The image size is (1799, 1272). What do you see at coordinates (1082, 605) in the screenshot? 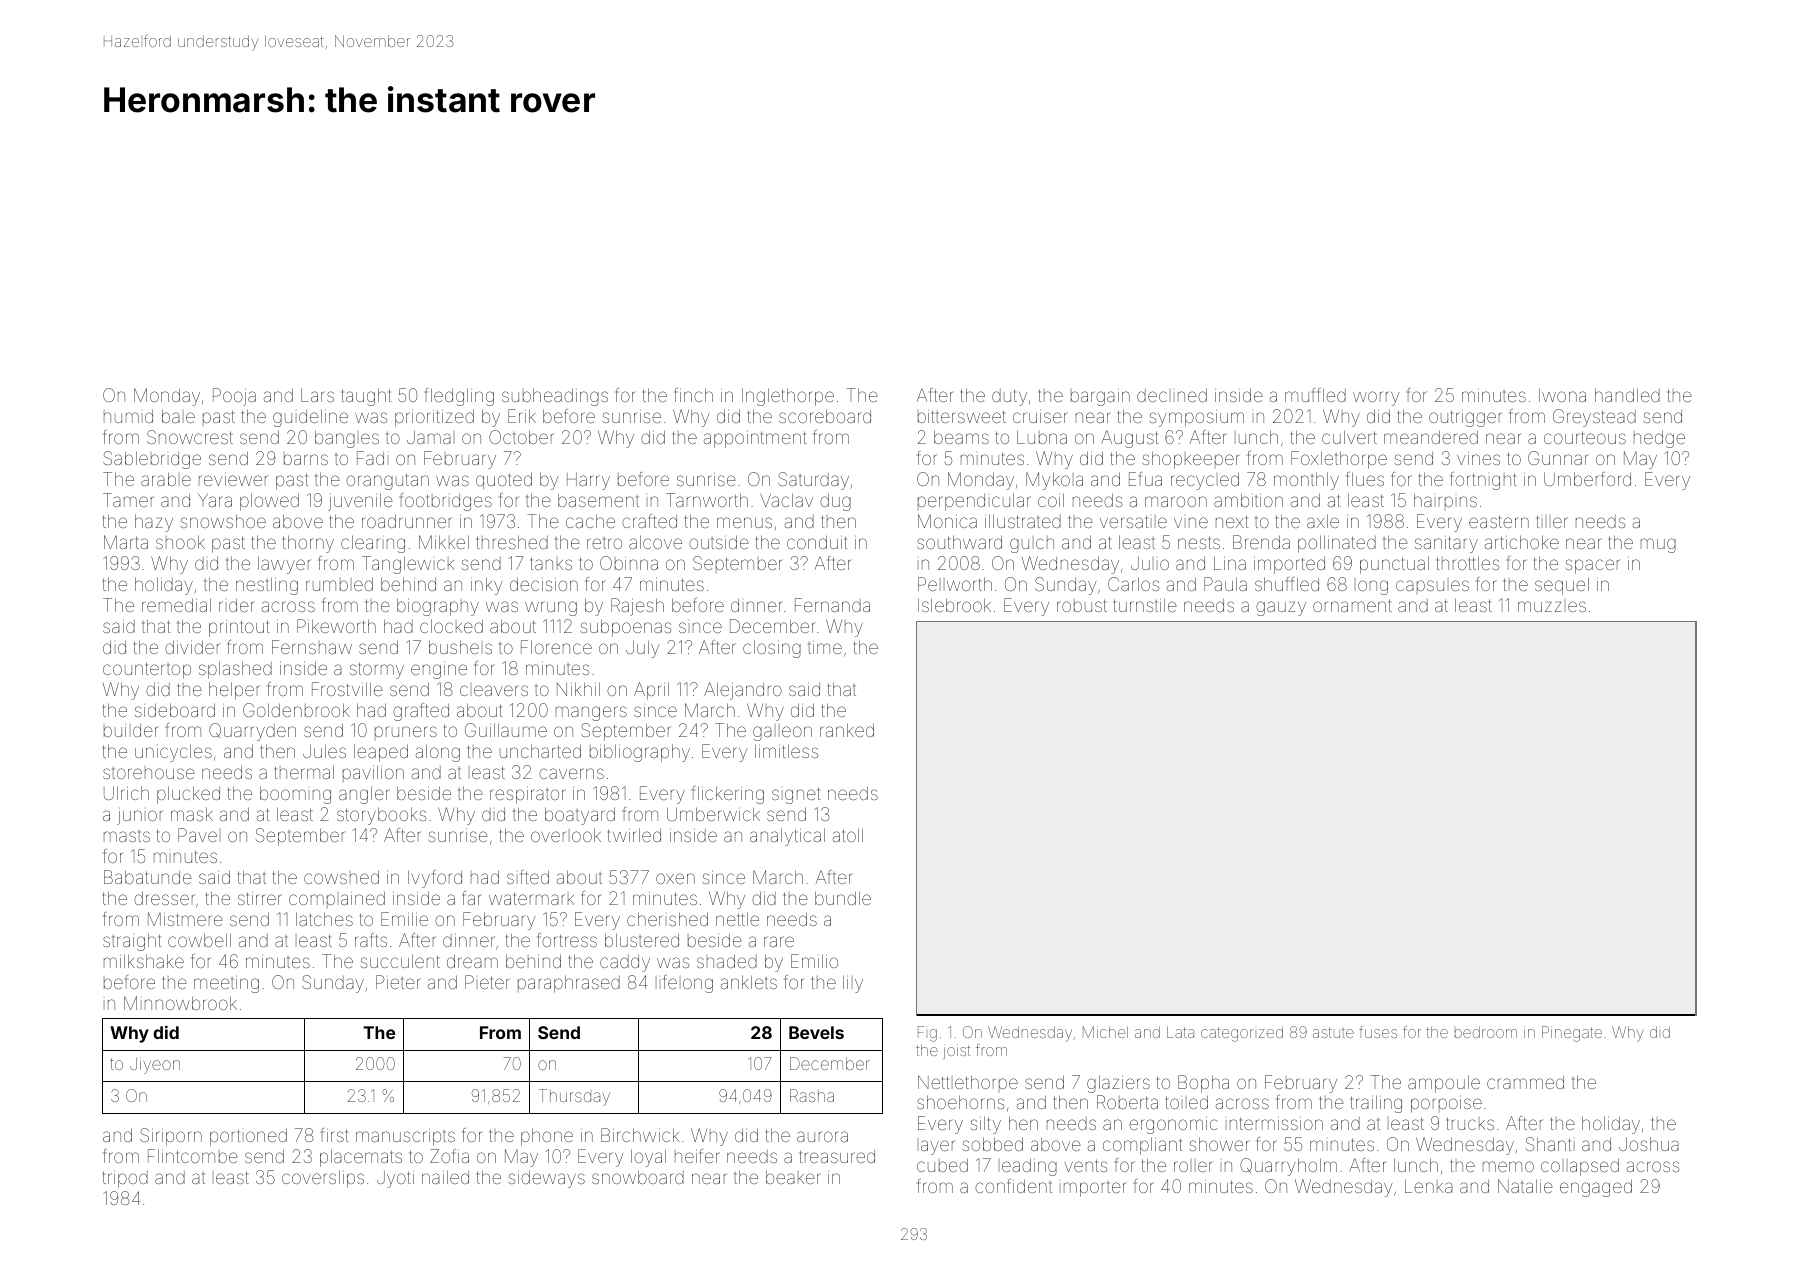
I see `robust` at bounding box center [1082, 605].
